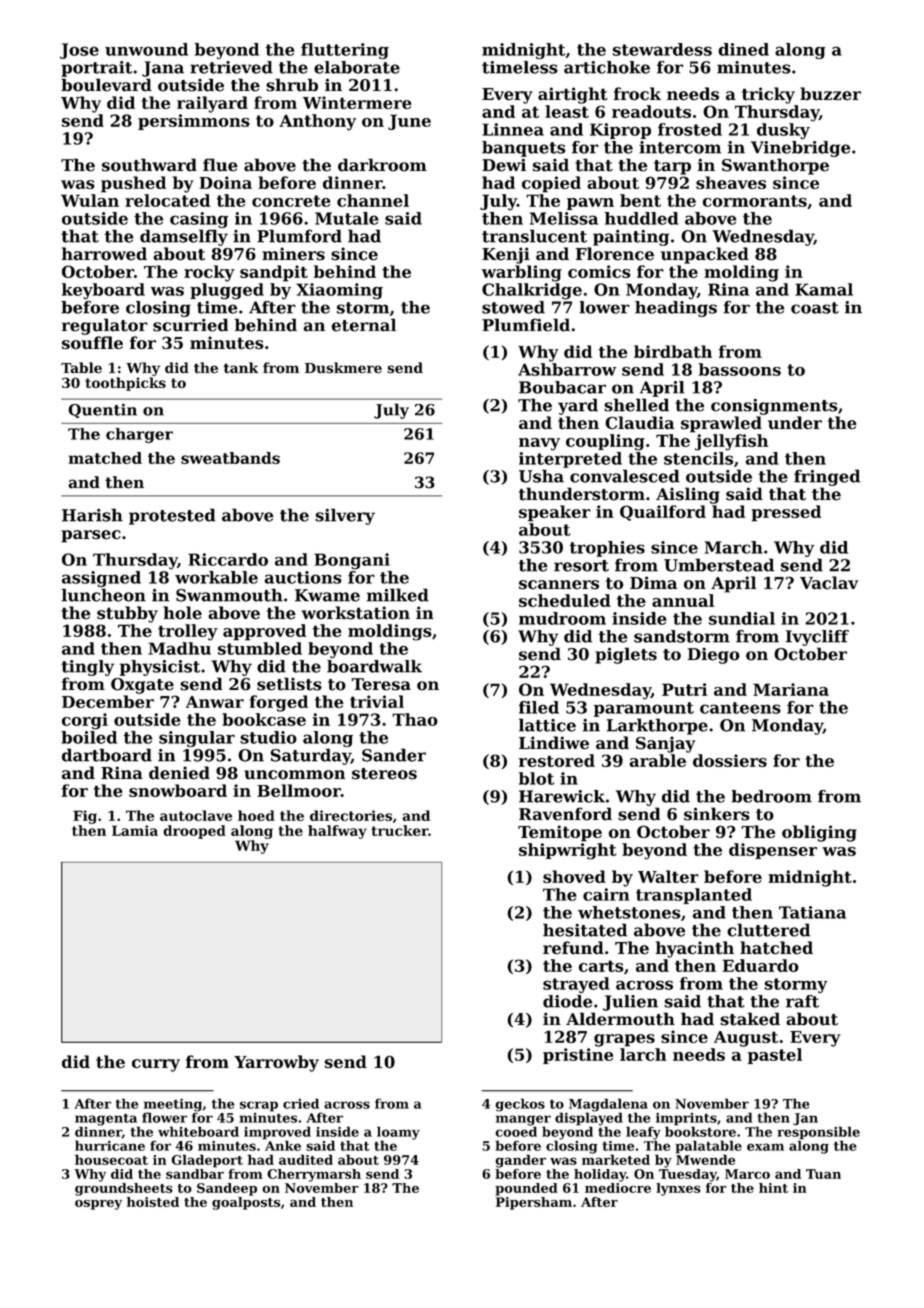 The width and height of the page is (924, 1308). Describe the element at coordinates (415, 719) in the page. I see `Thao` at that location.
